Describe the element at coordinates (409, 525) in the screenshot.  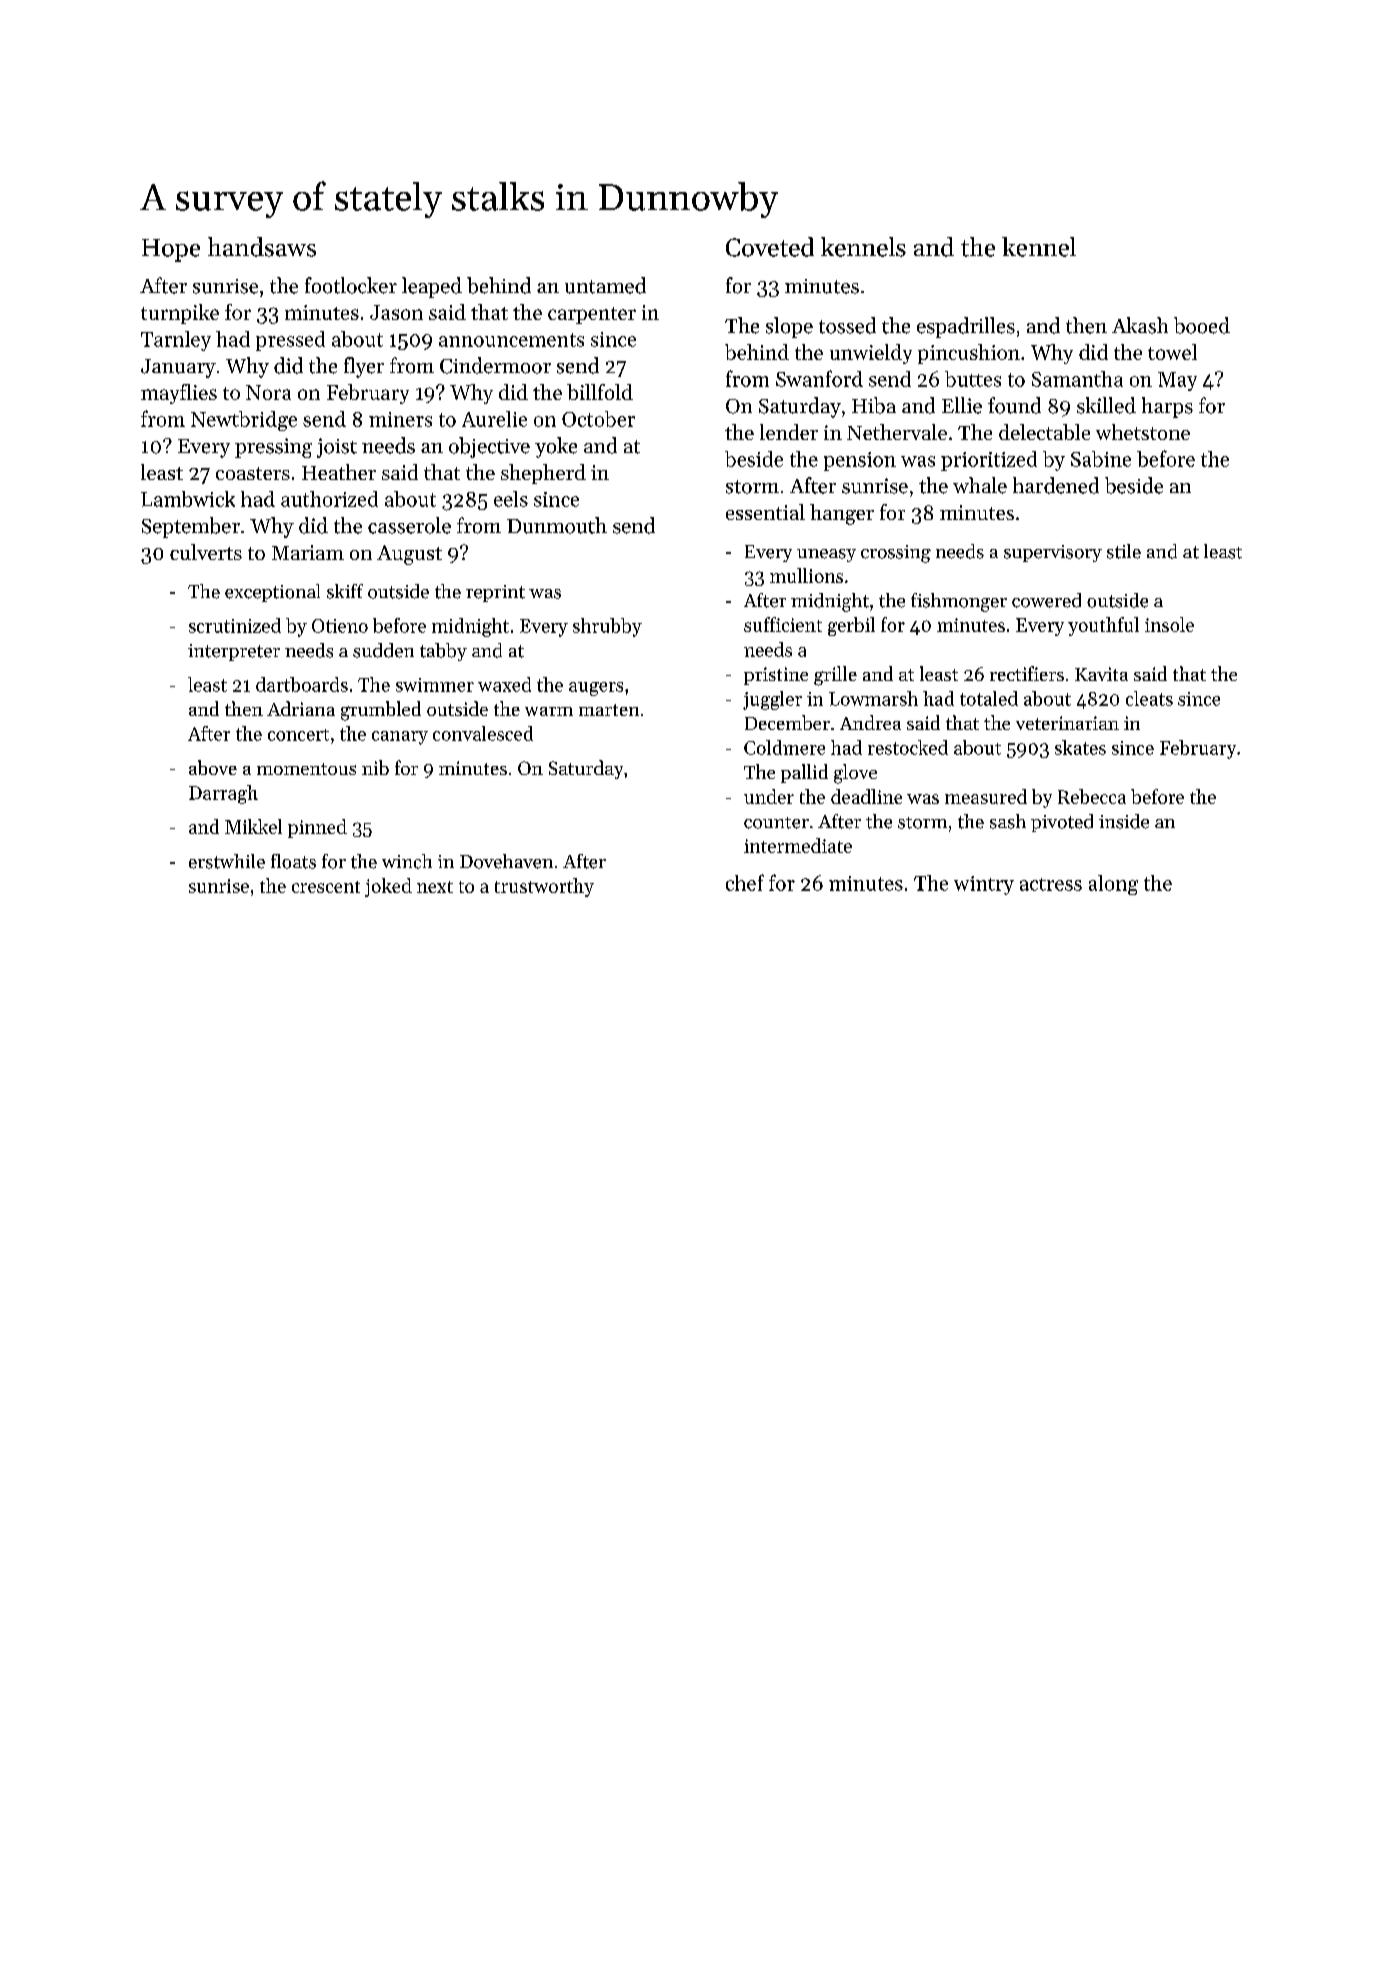
I see `casserole` at that location.
